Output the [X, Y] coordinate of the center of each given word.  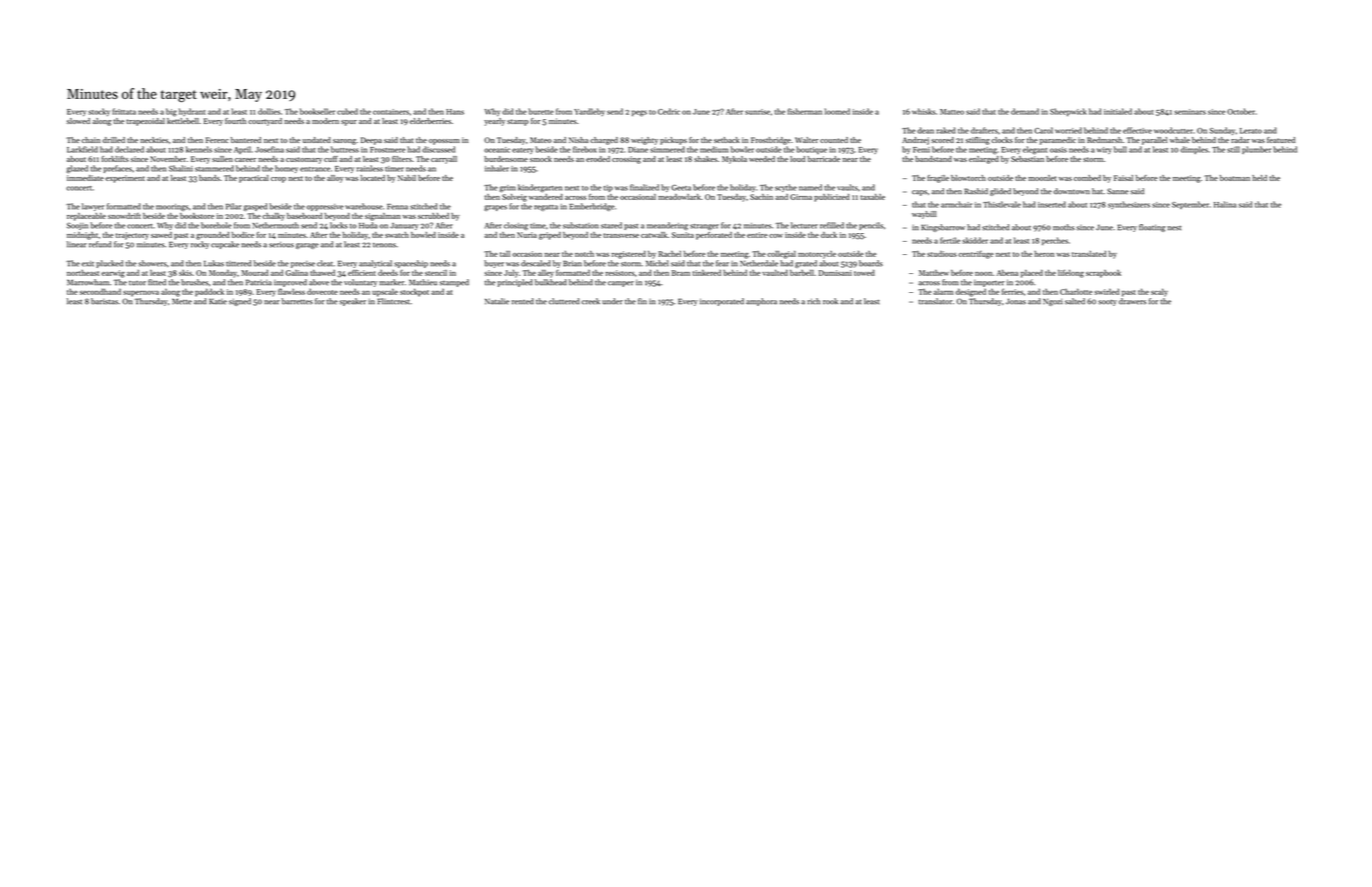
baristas [104, 301]
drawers [1132, 301]
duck [829, 235]
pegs [639, 113]
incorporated [722, 302]
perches [1055, 241]
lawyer [93, 207]
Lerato [1251, 131]
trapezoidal [145, 122]
